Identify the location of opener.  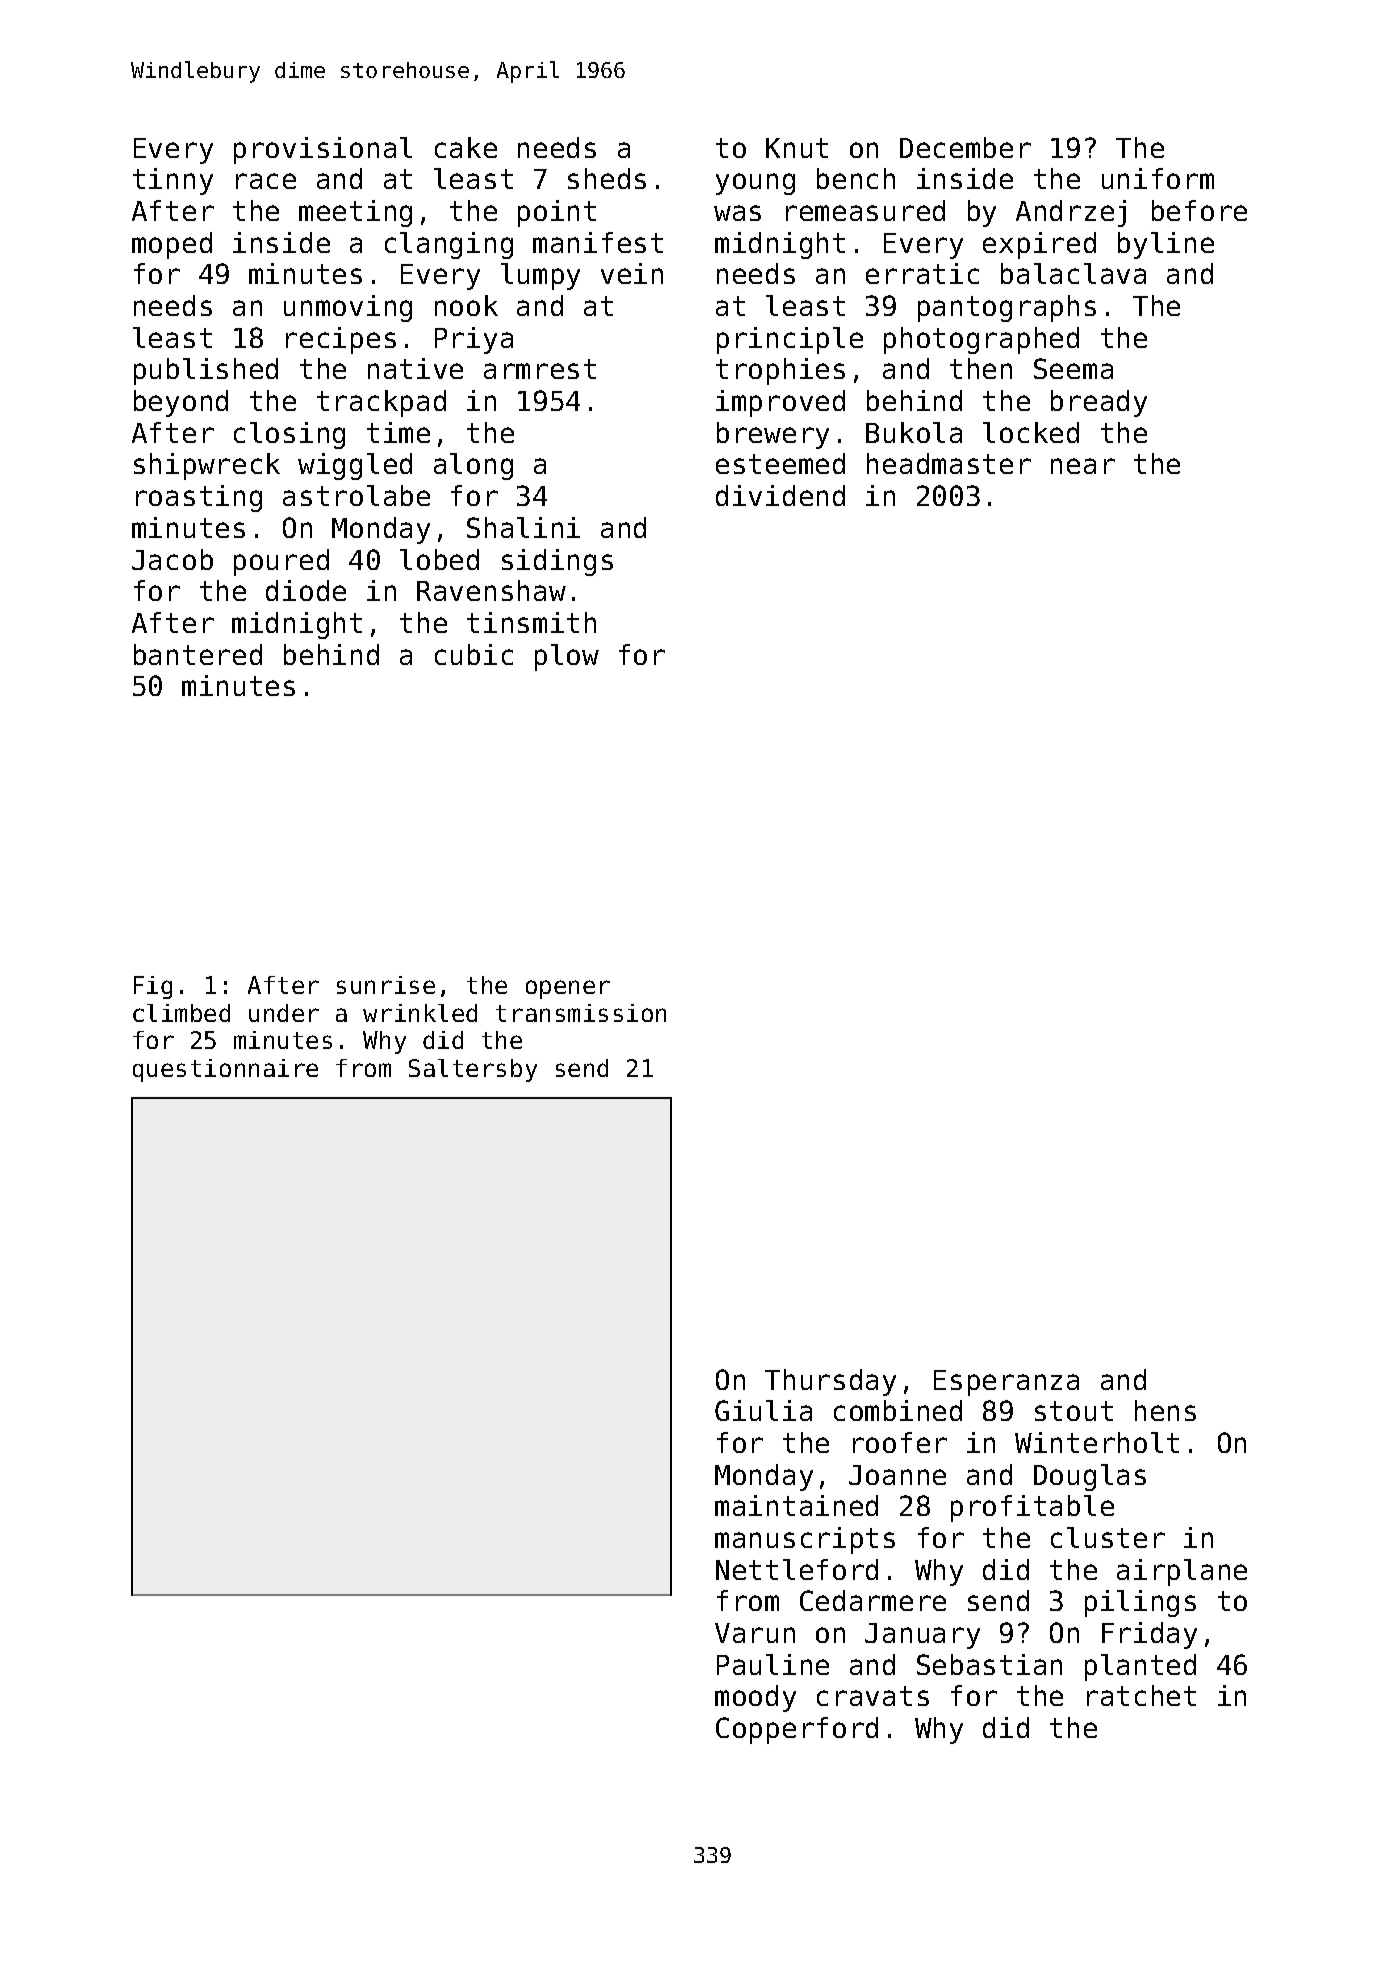
(568, 989).
